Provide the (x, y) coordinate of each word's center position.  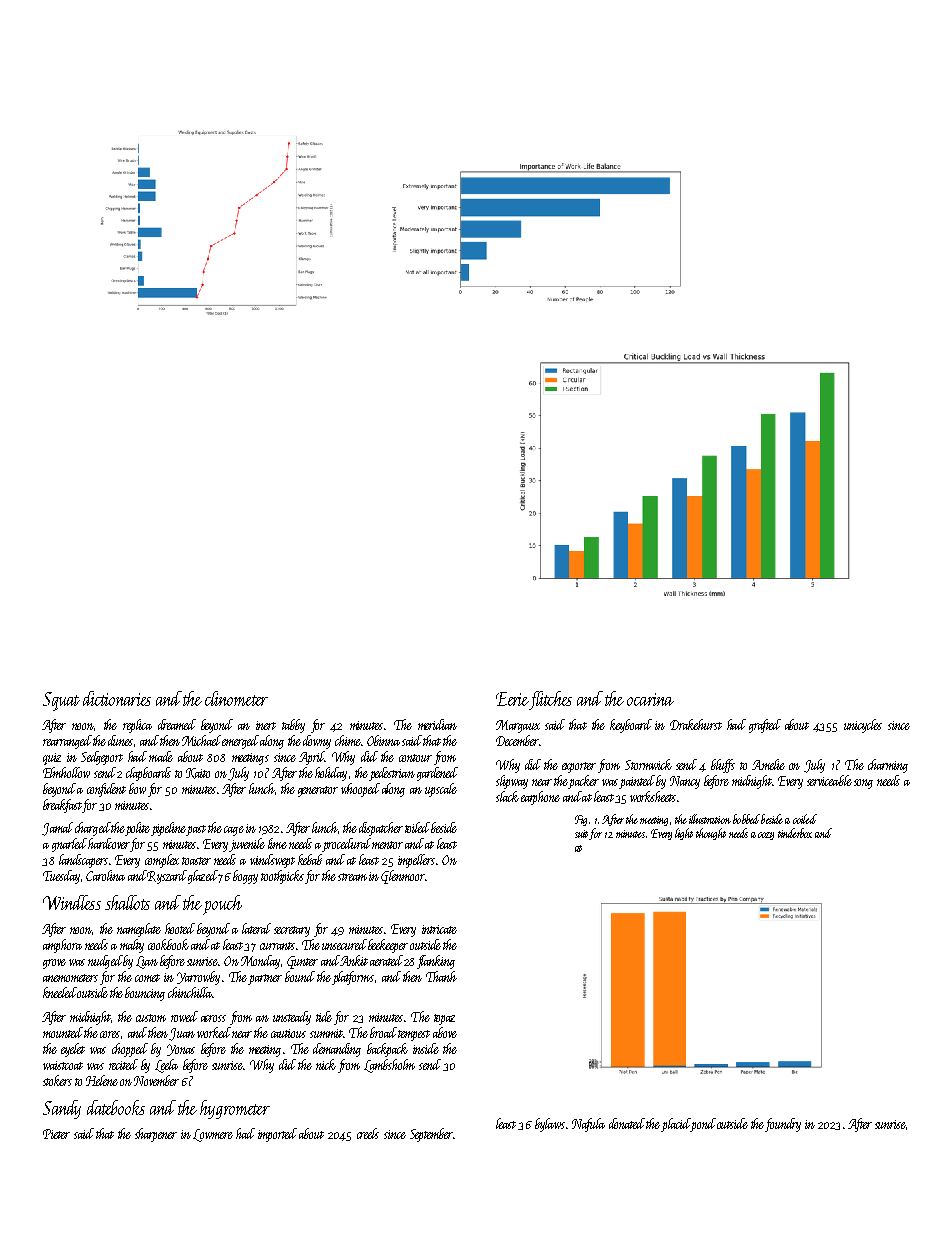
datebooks (116, 1107)
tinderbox (795, 833)
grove (54, 964)
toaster (196, 861)
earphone (540, 798)
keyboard (631, 726)
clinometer (236, 698)
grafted (765, 726)
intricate (439, 929)
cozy (766, 836)
